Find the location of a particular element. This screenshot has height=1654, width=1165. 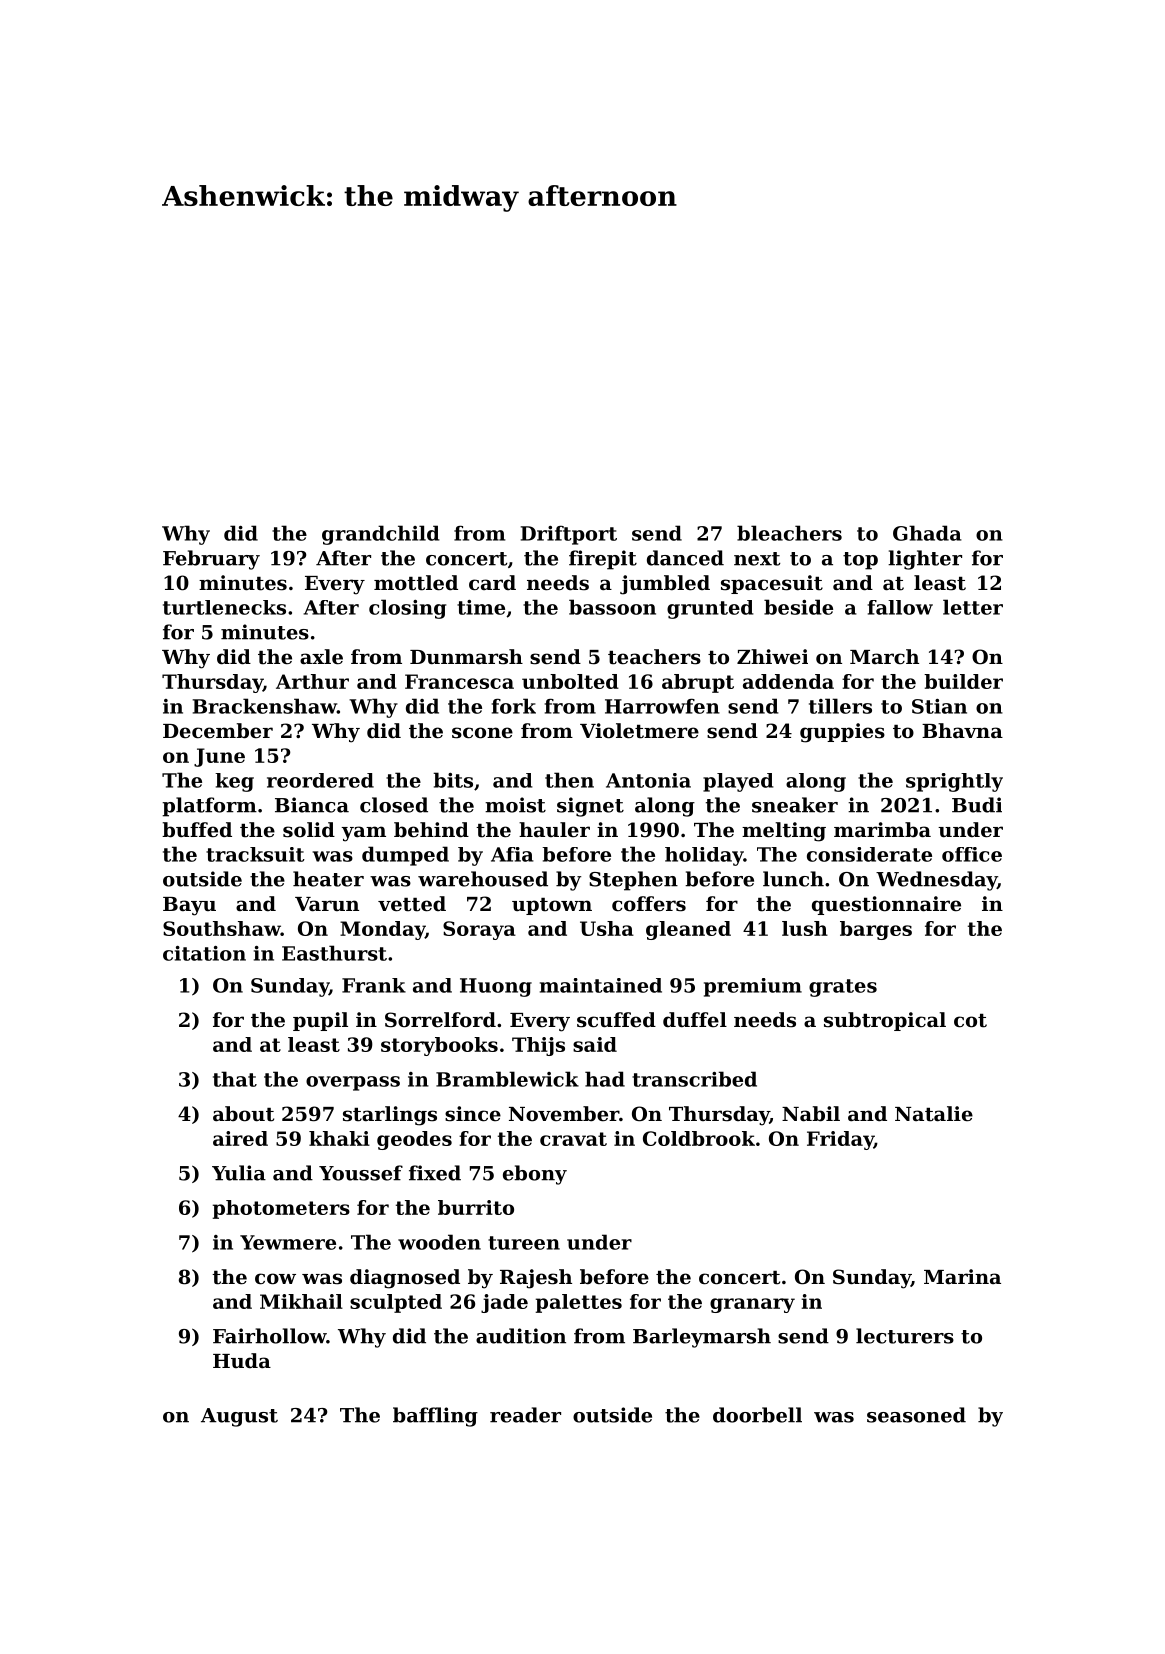

Marina is located at coordinates (962, 1276).
